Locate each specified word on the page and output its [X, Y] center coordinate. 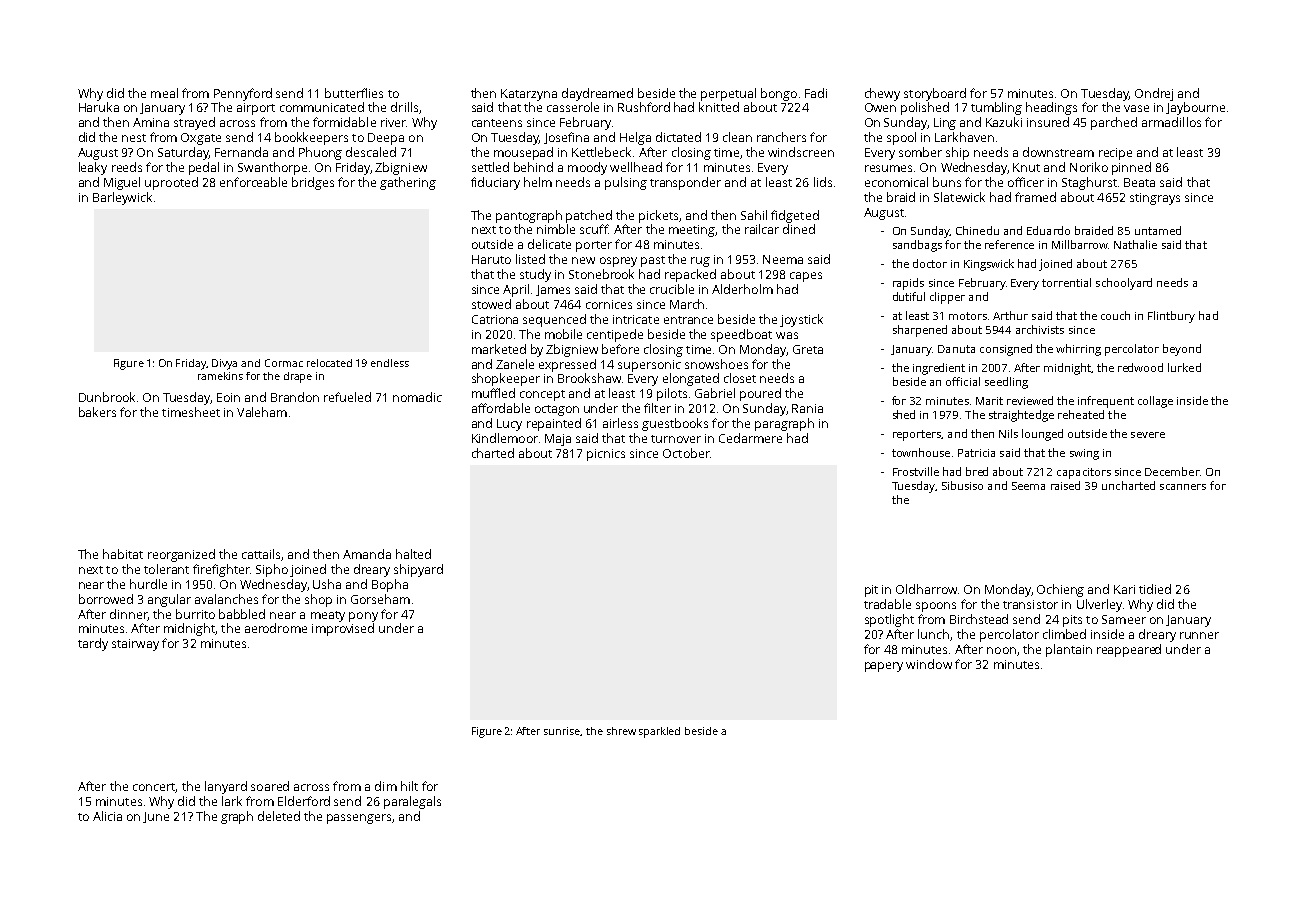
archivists [1040, 329]
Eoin [228, 397]
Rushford [644, 107]
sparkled [659, 732]
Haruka [99, 107]
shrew [621, 731]
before [620, 349]
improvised [343, 629]
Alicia [107, 816]
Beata [1139, 182]
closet [740, 378]
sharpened [920, 331]
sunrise [562, 731]
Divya [224, 364]
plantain [1069, 650]
